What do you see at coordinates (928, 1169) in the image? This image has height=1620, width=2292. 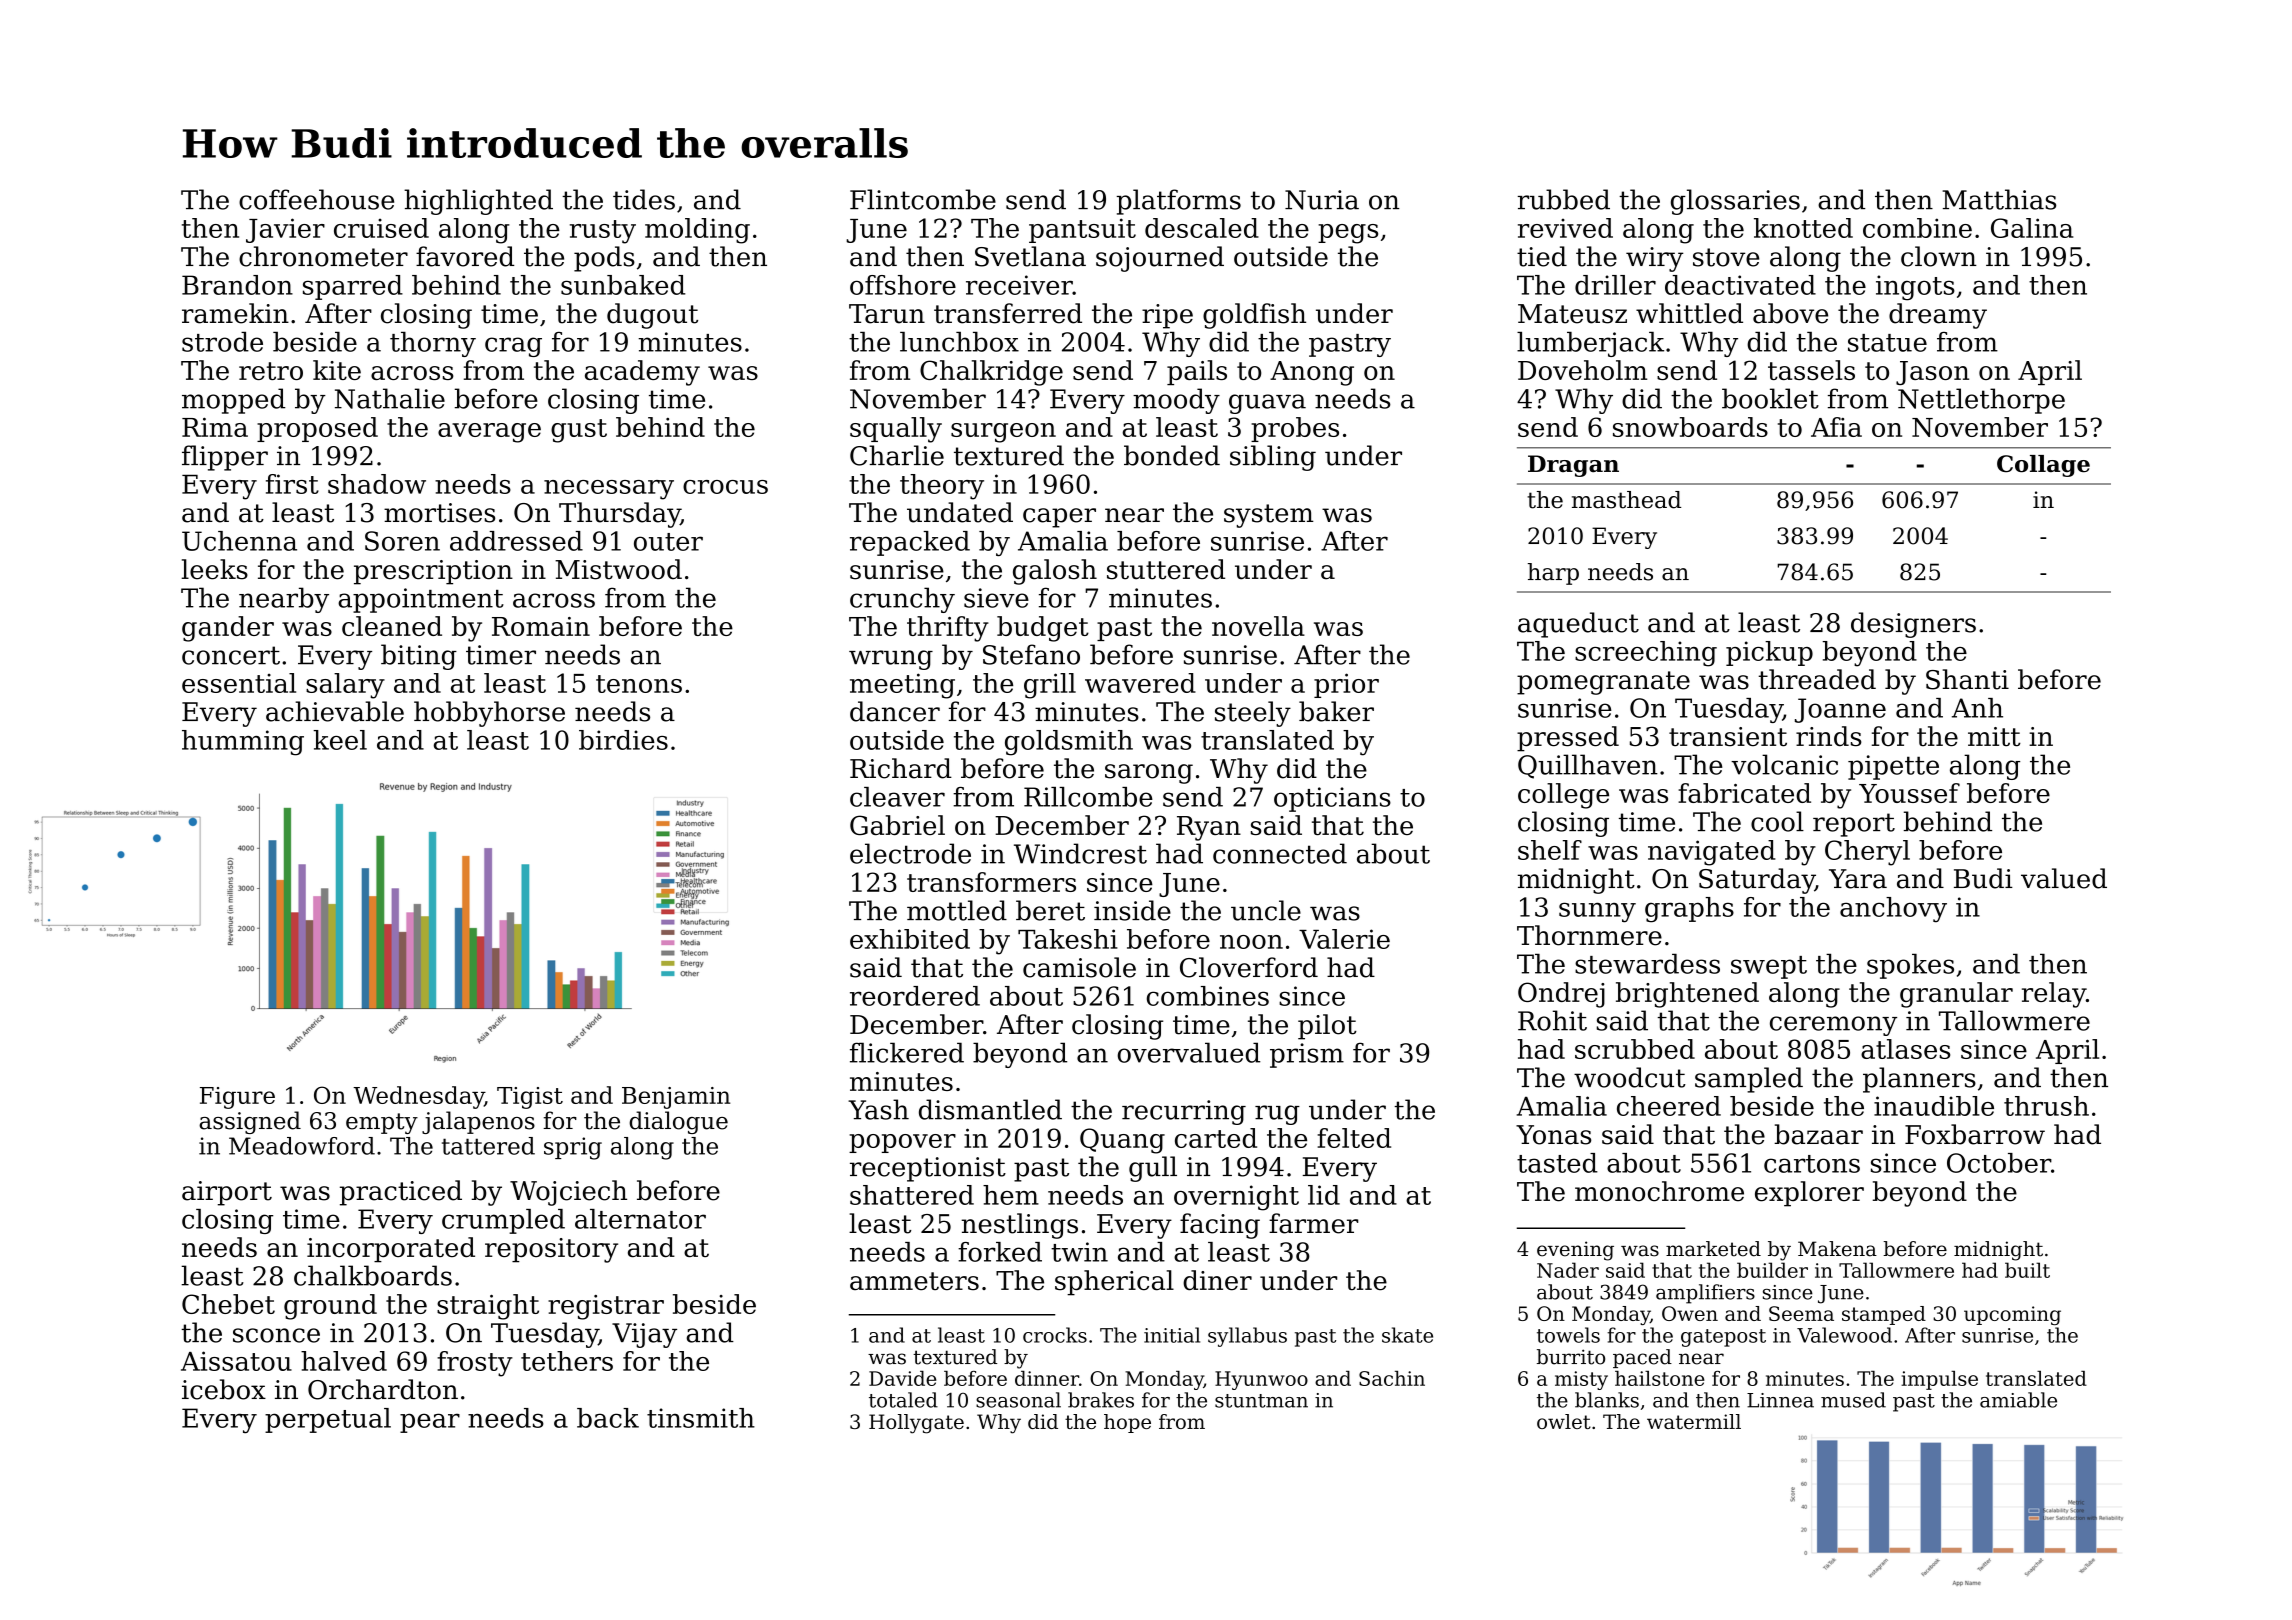 I see `receptionist` at bounding box center [928, 1169].
